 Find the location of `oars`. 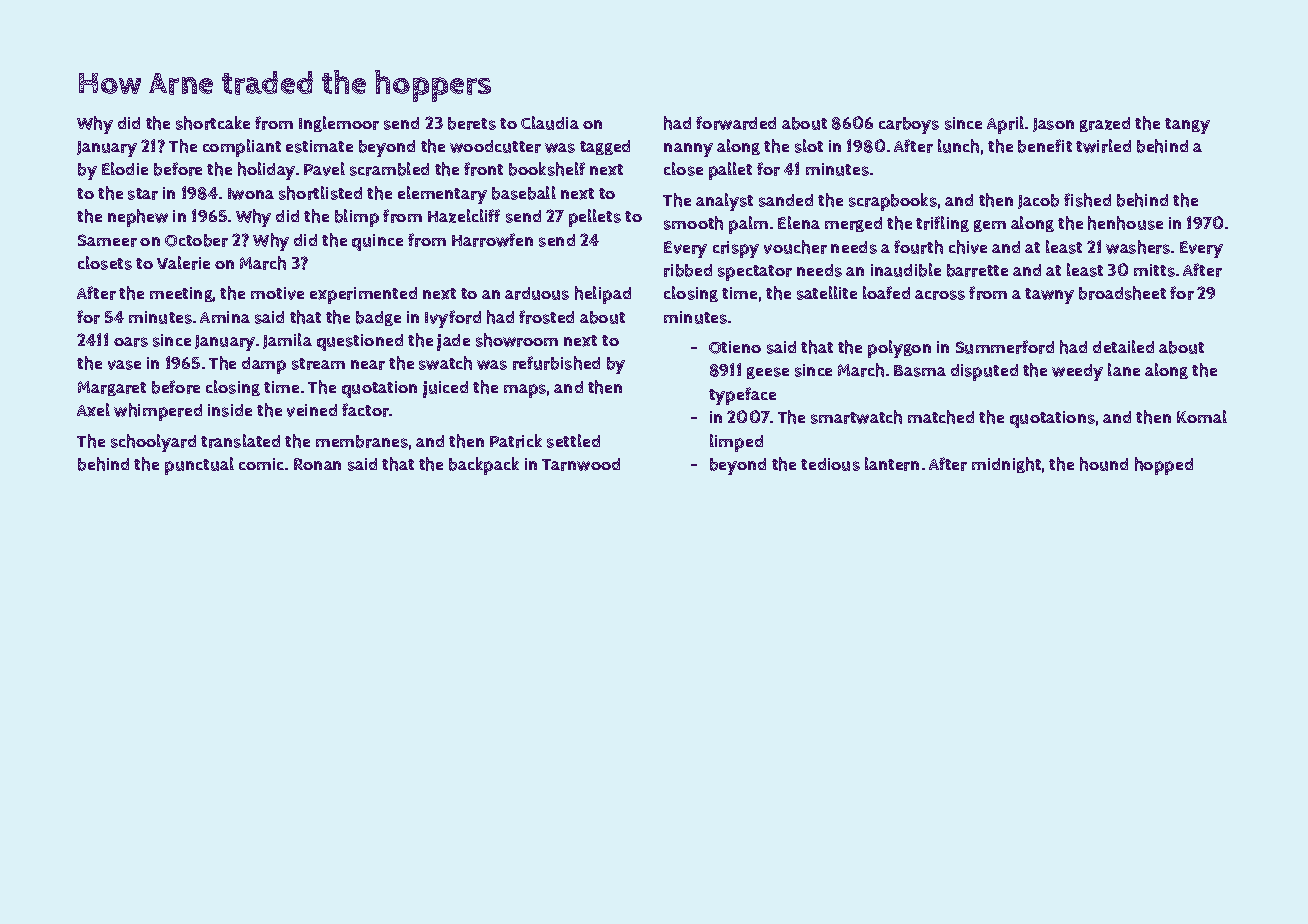

oars is located at coordinates (131, 342).
